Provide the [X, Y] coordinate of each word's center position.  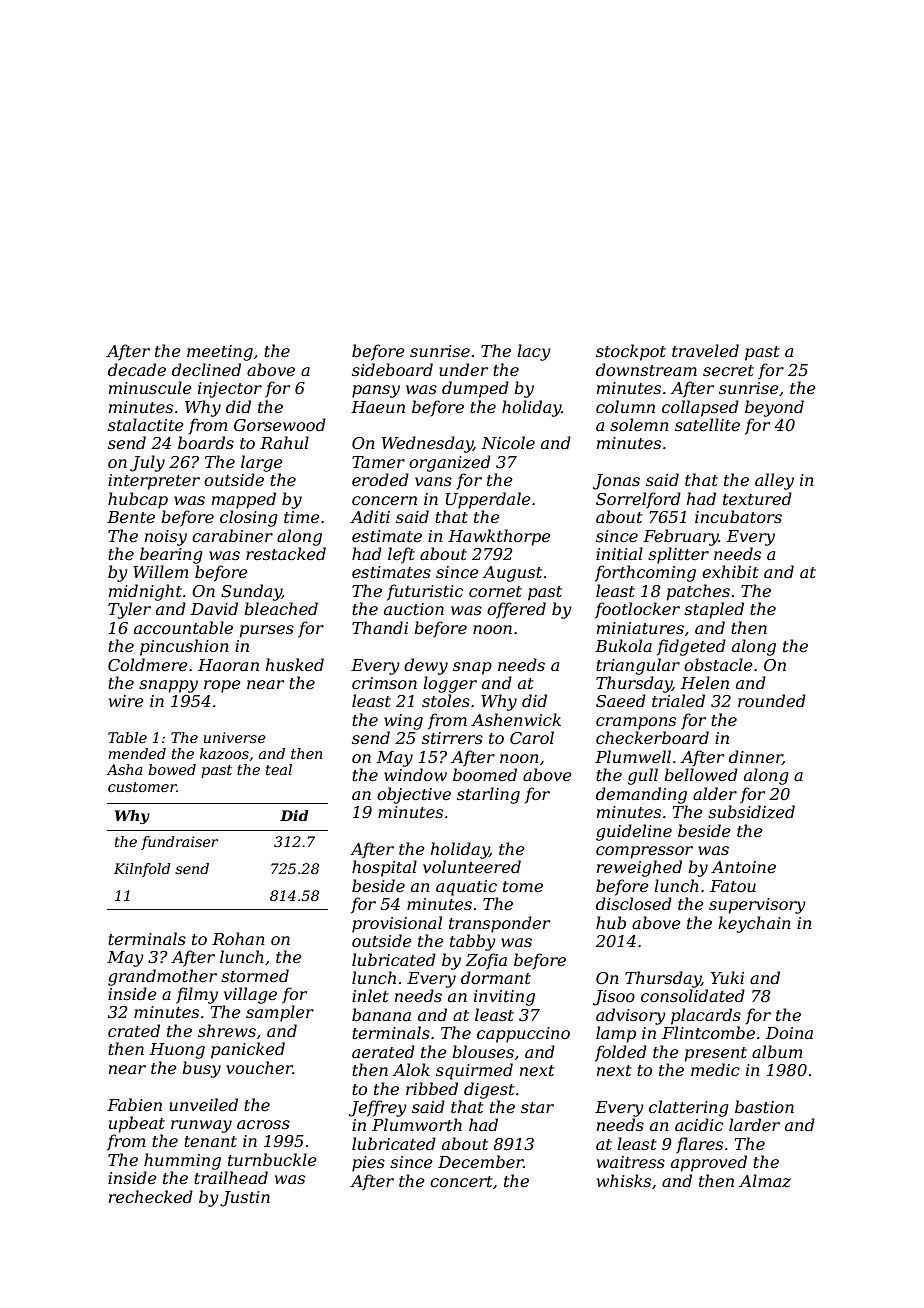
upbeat [137, 1124]
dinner [755, 757]
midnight [145, 592]
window [415, 774]
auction [414, 609]
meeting [220, 353]
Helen [705, 682]
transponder [499, 924]
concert [461, 1181]
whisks [624, 1180]
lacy [534, 352]
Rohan [238, 938]
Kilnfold [142, 870]
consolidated [693, 995]
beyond [774, 408]
